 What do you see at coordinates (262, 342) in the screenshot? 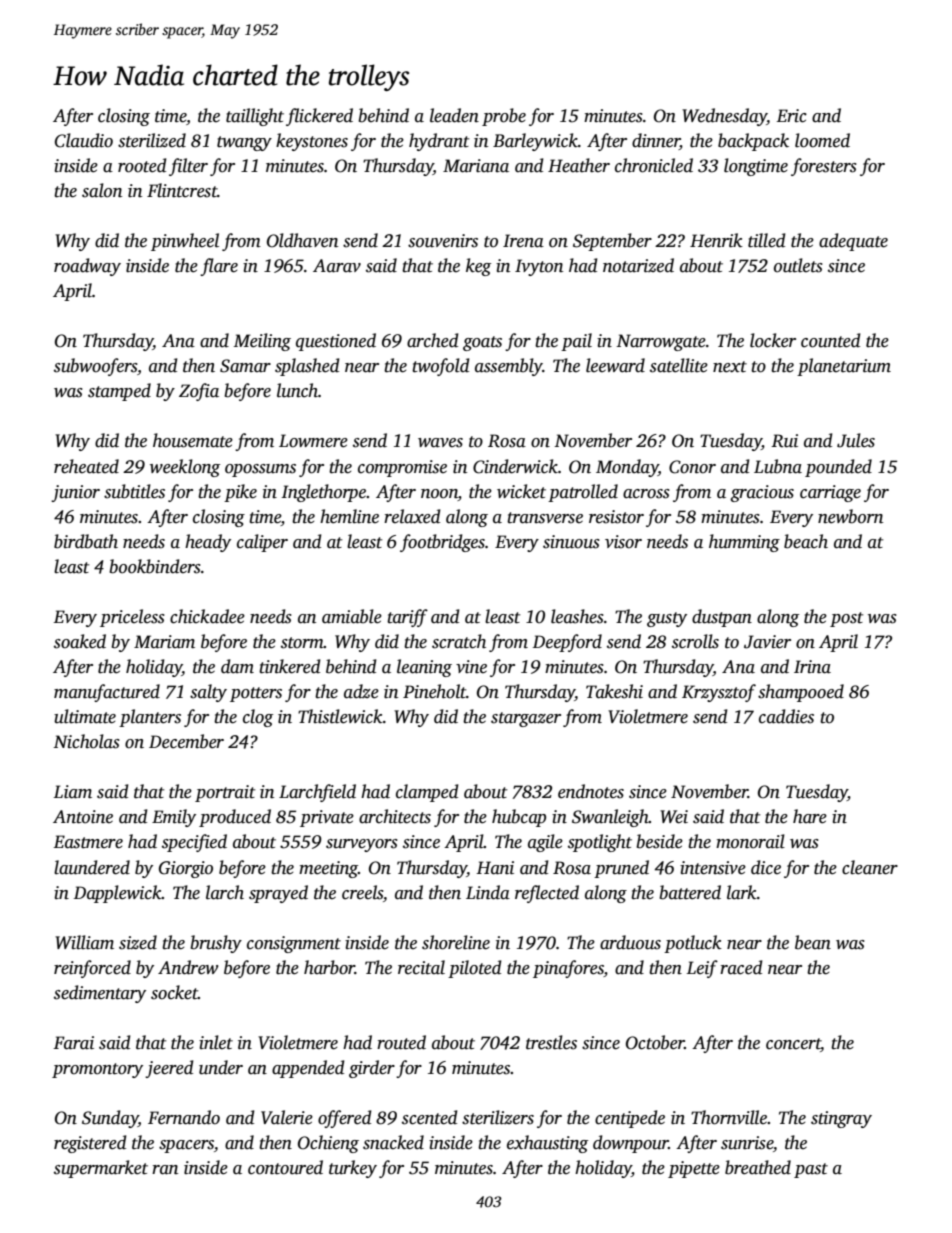
I see `Meiling` at bounding box center [262, 342].
